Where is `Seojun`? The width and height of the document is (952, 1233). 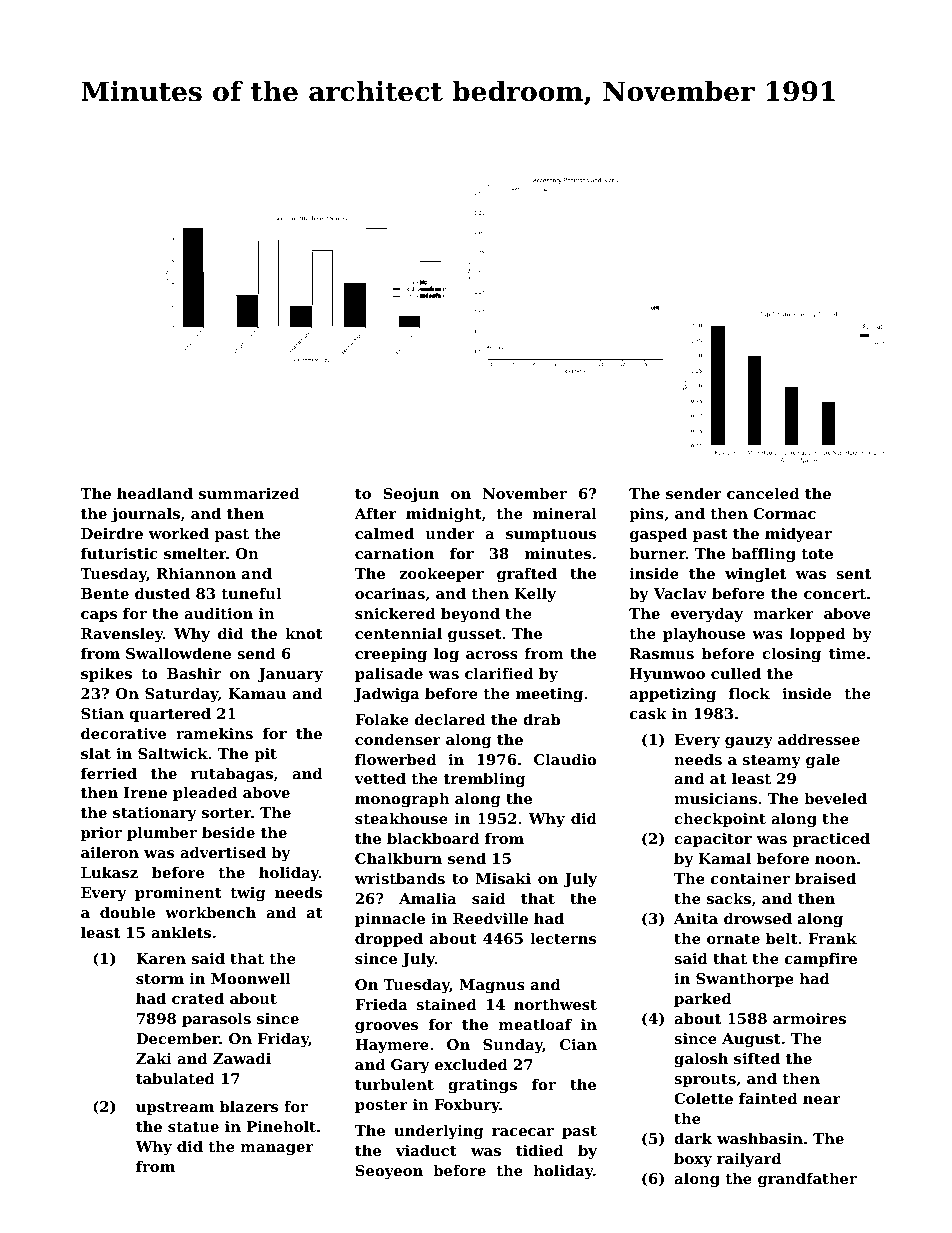
Seojun is located at coordinates (411, 495).
